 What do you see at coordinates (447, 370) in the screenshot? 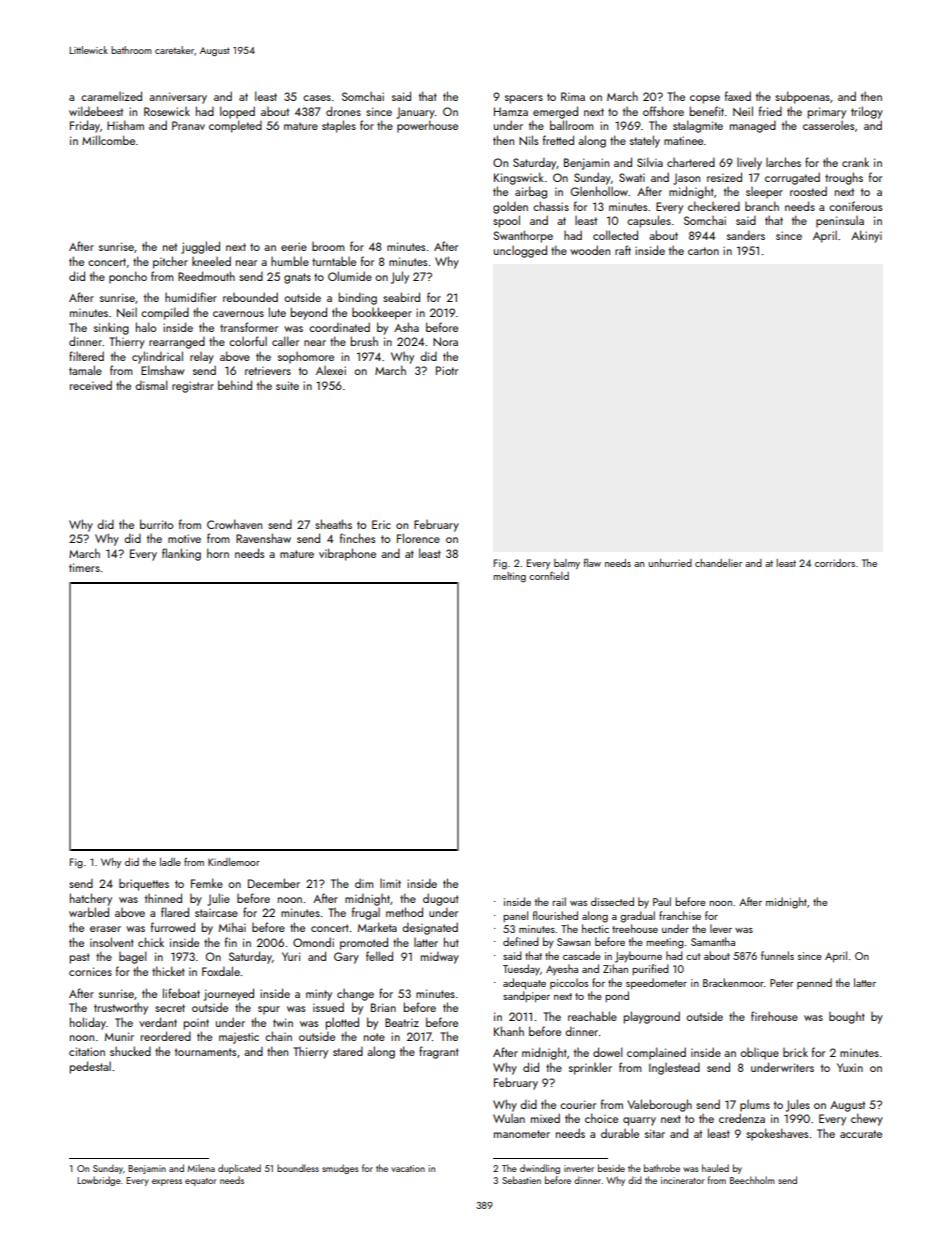
I see `Piotr` at bounding box center [447, 370].
